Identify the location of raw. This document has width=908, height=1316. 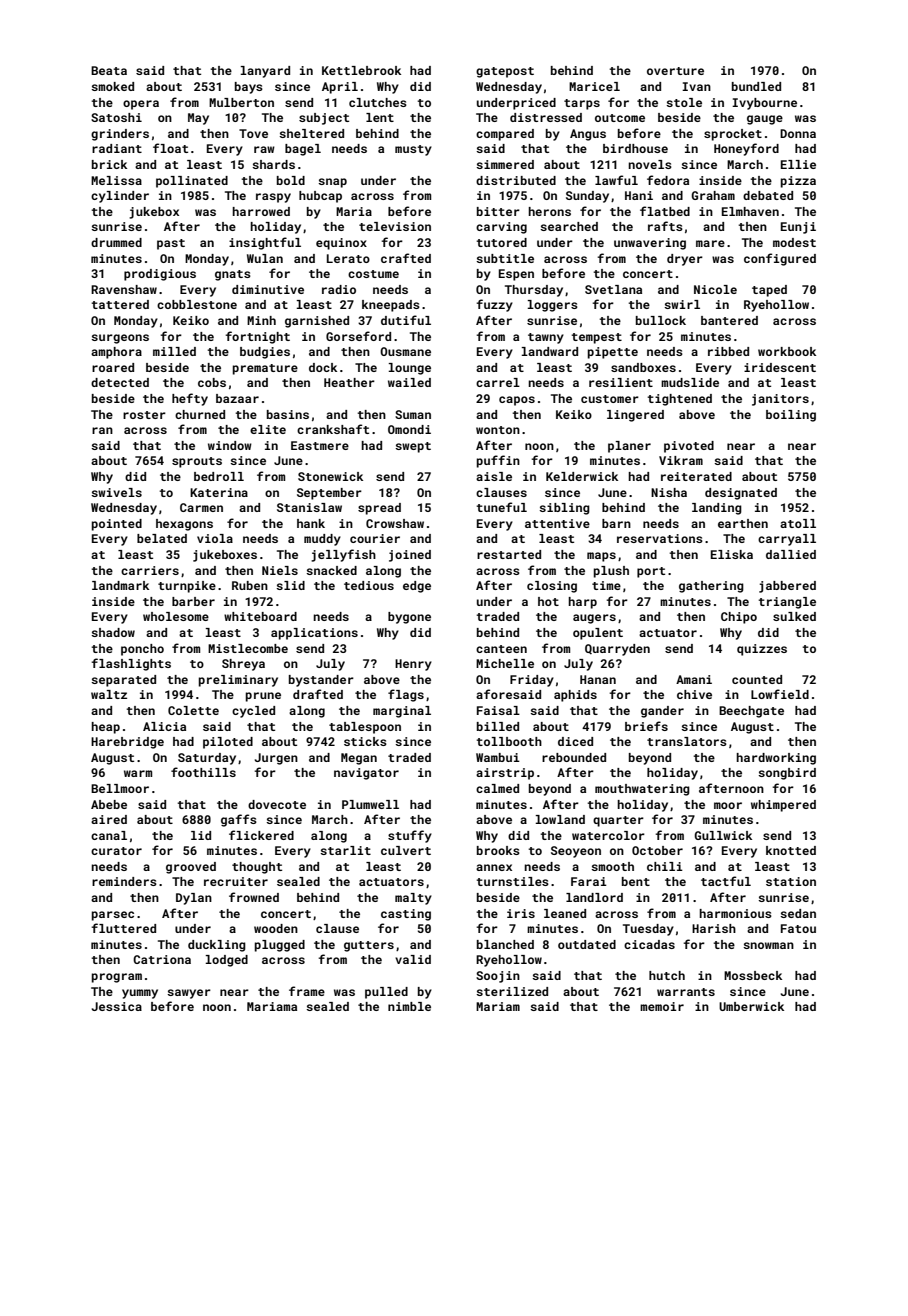
(264, 149).
